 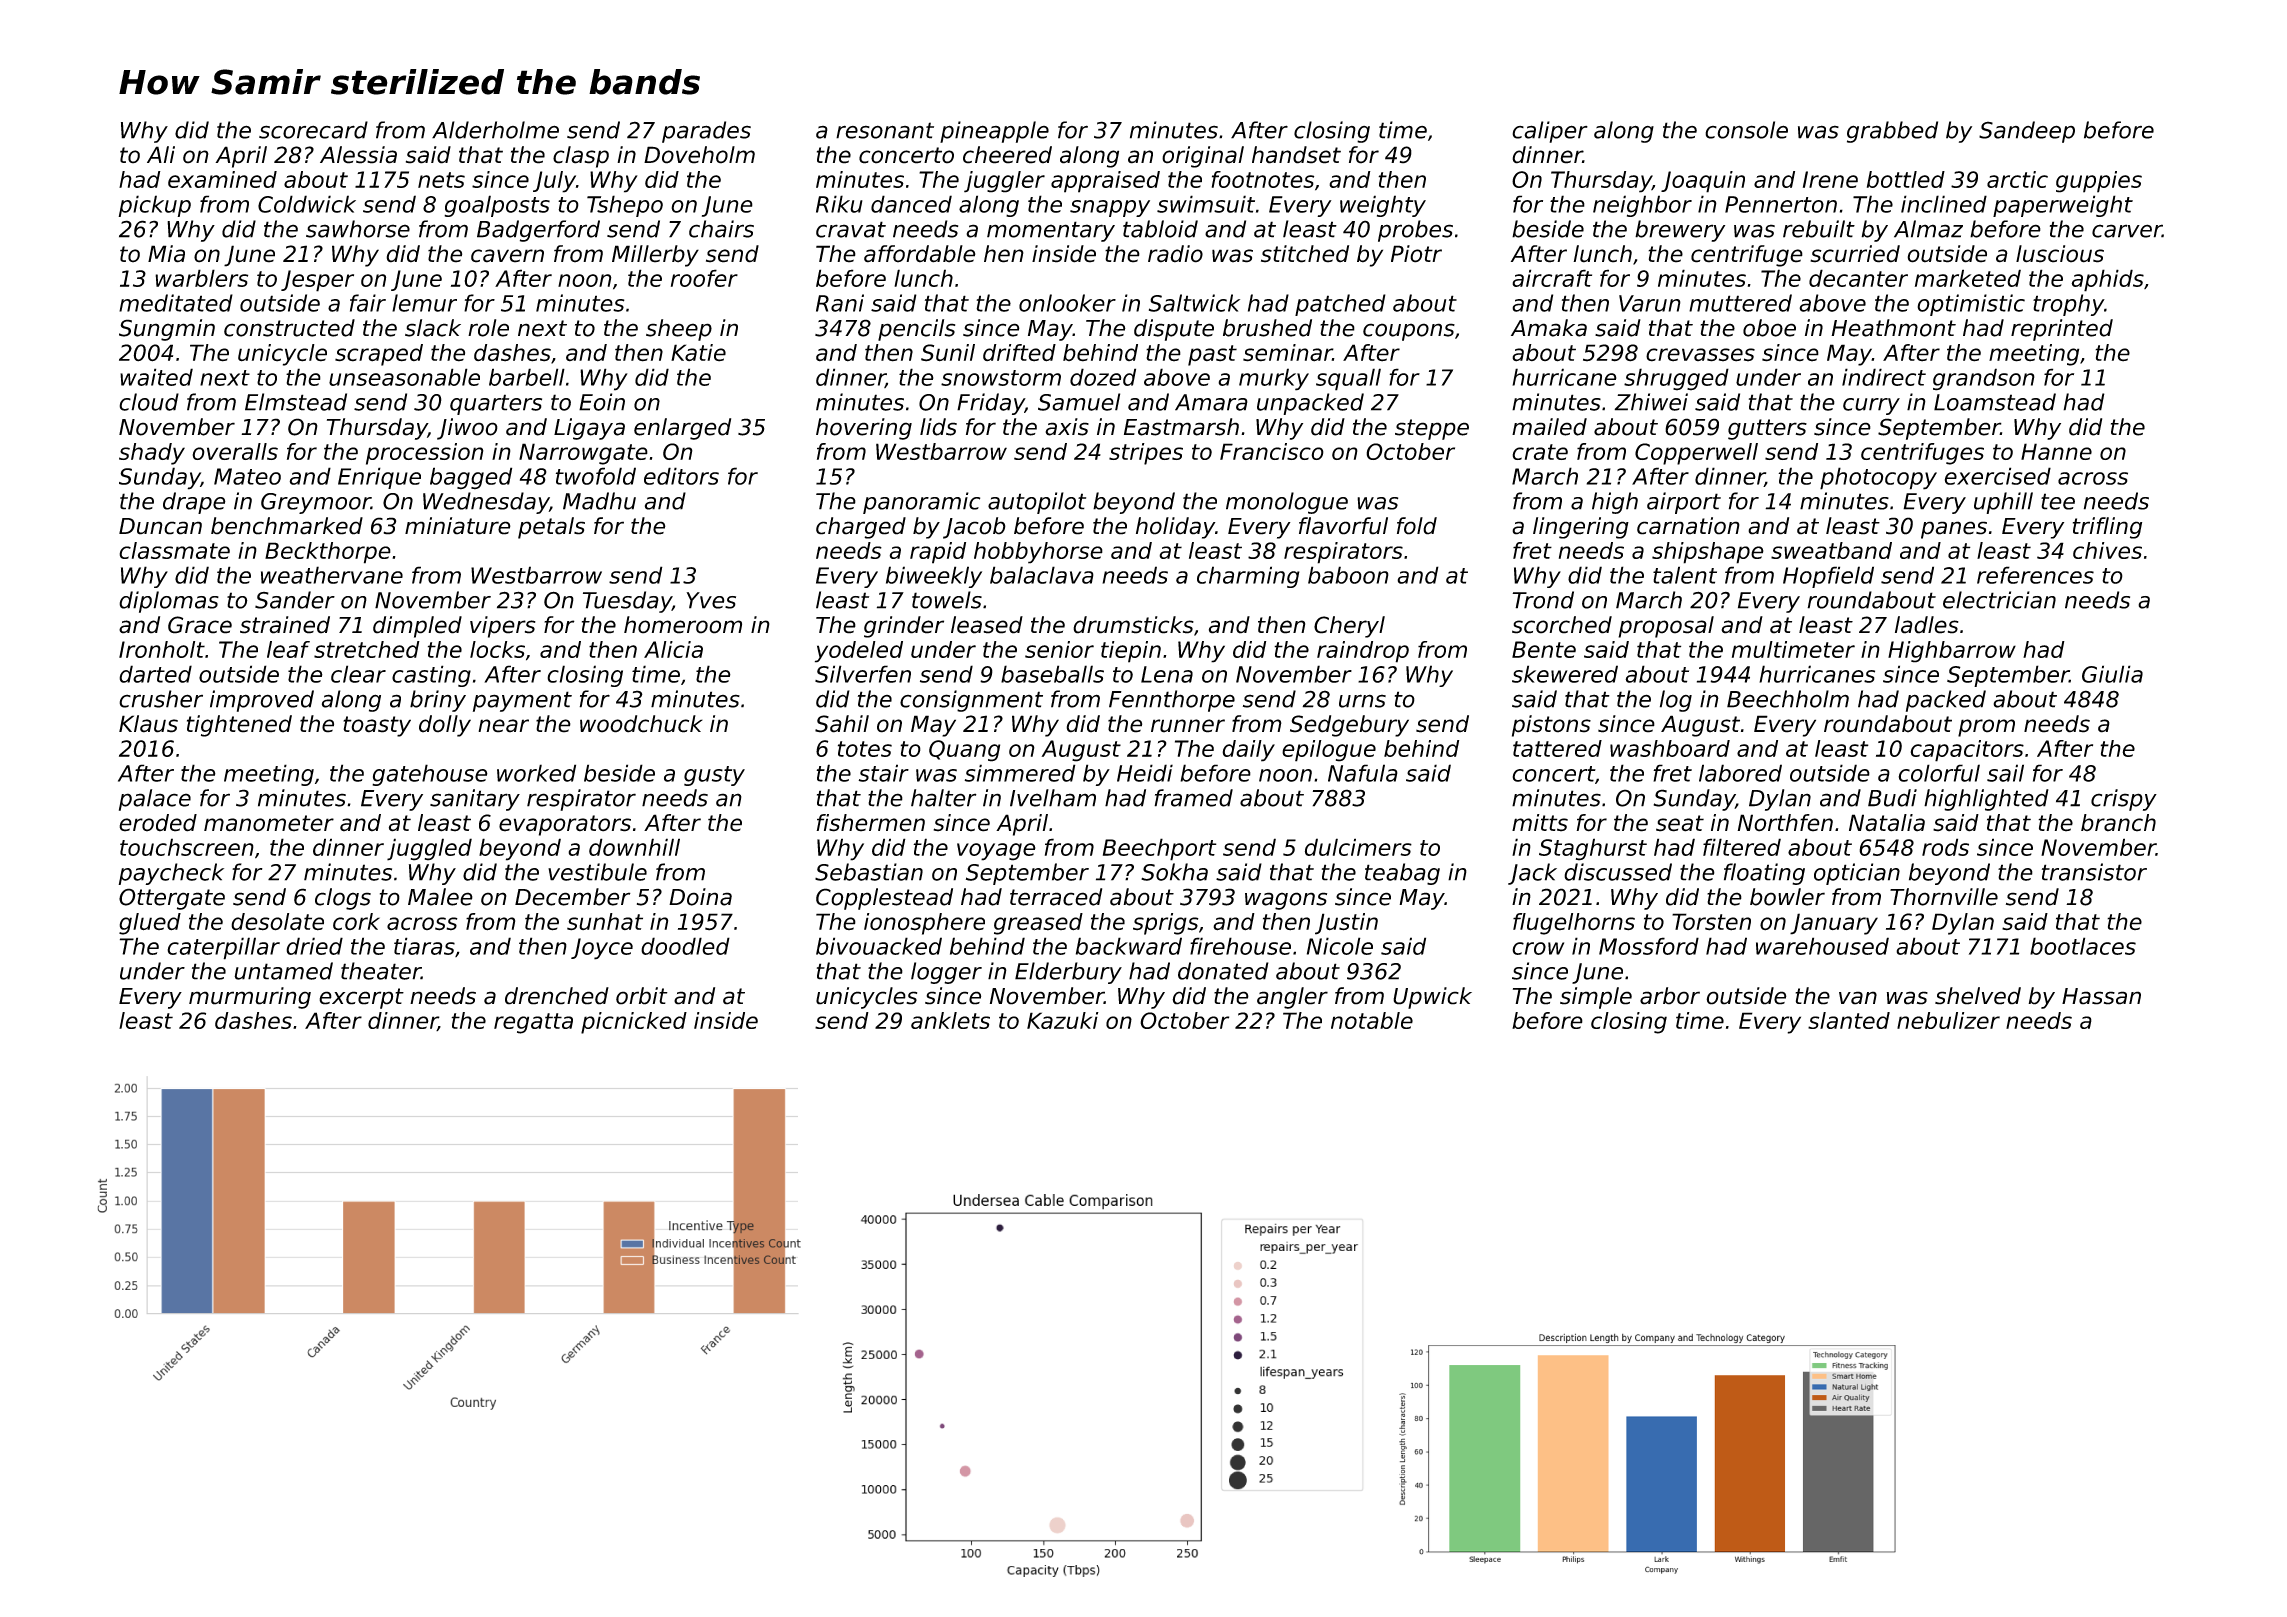 What do you see at coordinates (495, 130) in the screenshot?
I see `Alderholme` at bounding box center [495, 130].
